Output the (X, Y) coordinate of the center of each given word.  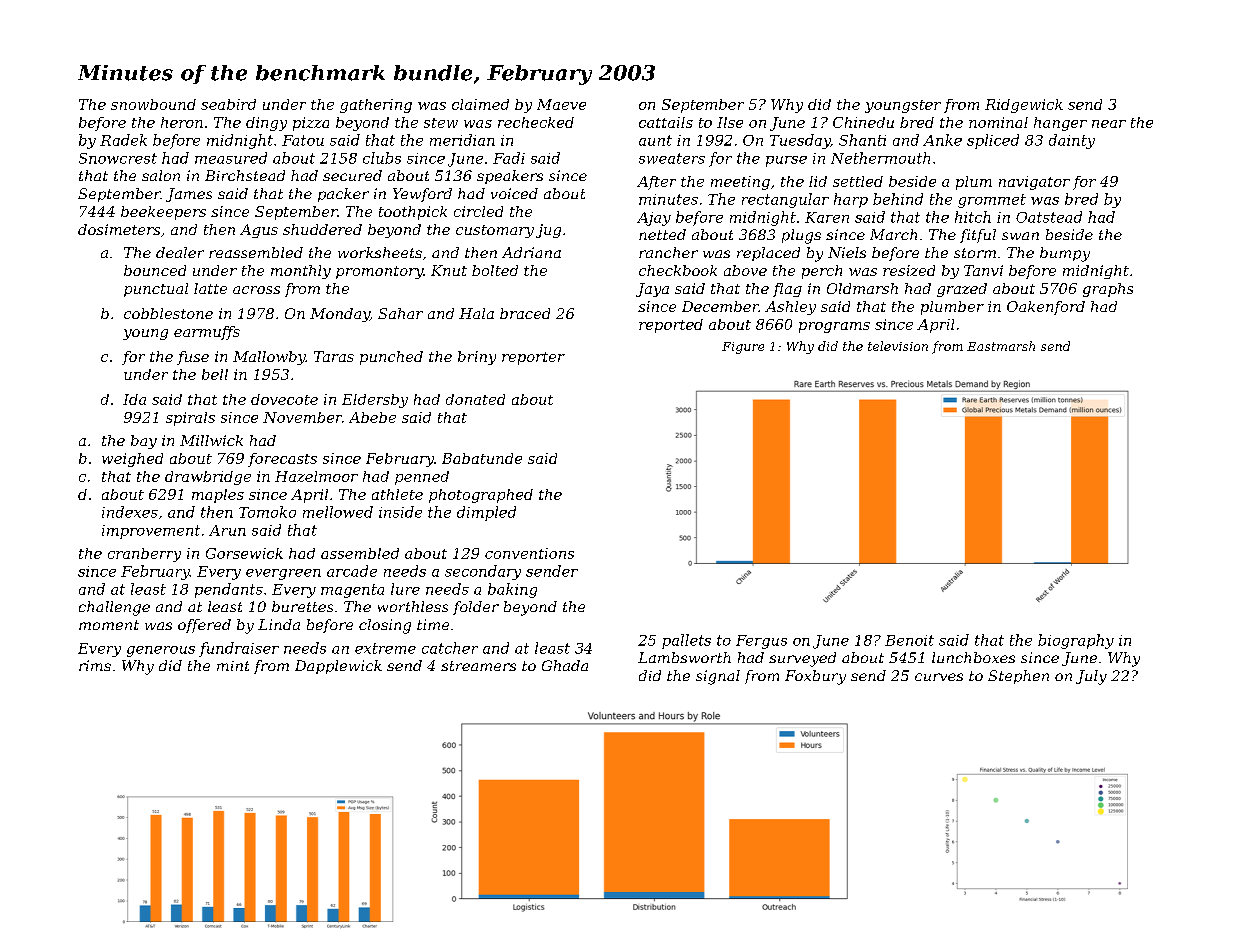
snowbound (153, 104)
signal (718, 677)
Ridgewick (1024, 106)
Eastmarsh (1001, 346)
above (745, 270)
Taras (334, 356)
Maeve (561, 104)
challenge (114, 608)
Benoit (909, 640)
